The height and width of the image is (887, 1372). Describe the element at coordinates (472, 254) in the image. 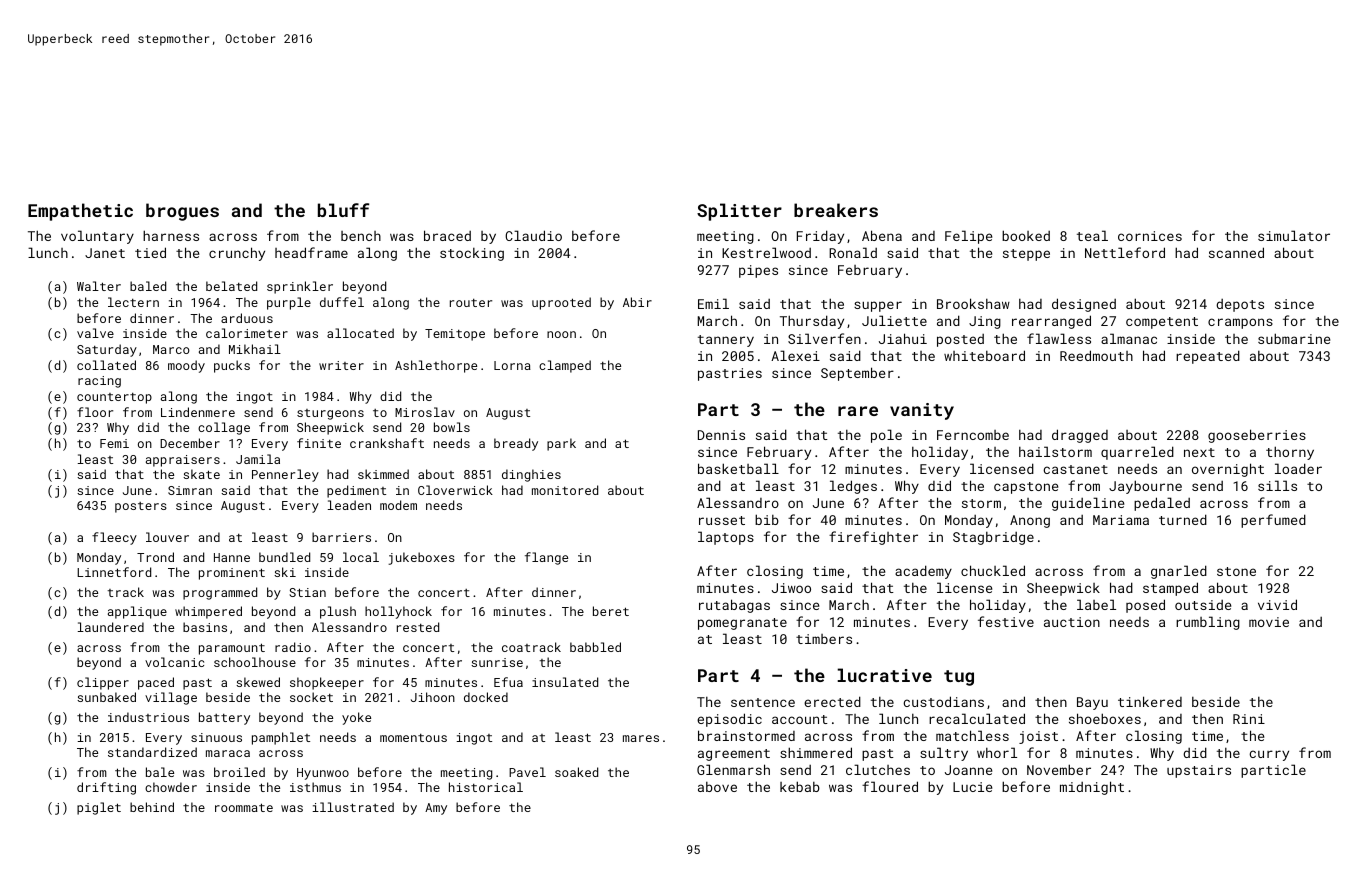

I see `stocking` at that location.
